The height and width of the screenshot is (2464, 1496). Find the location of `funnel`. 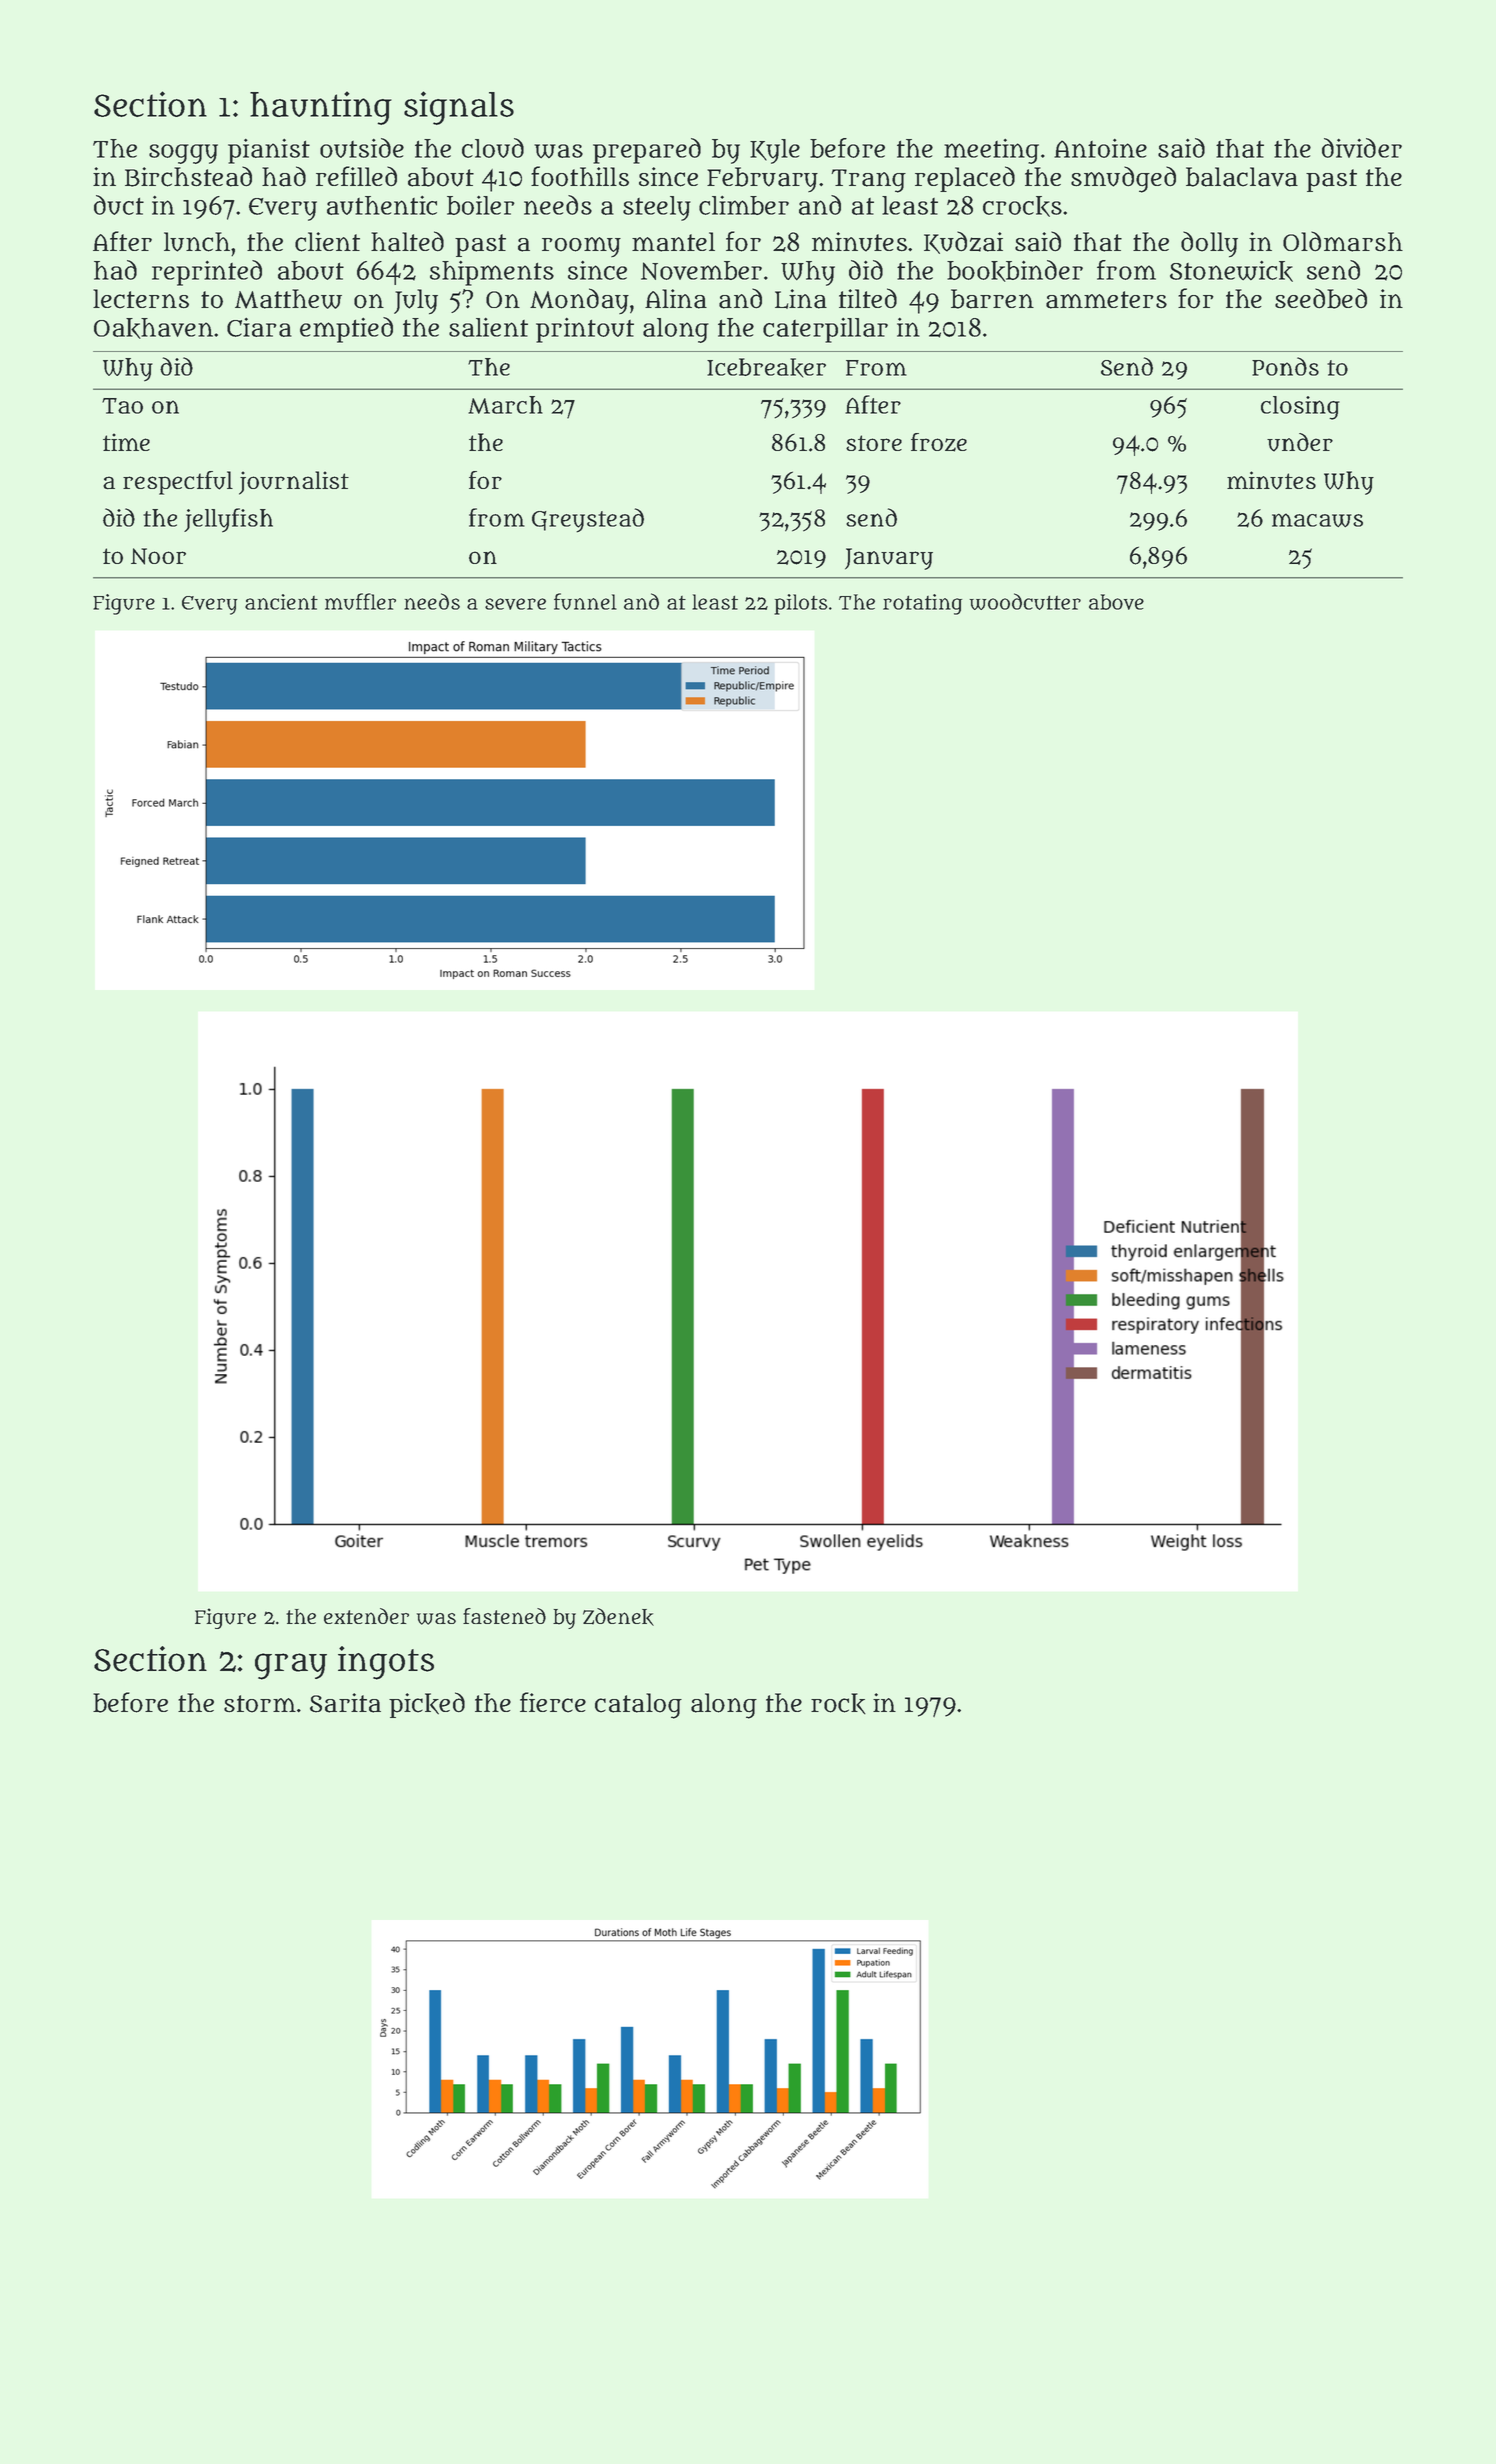

funnel is located at coordinates (585, 601).
